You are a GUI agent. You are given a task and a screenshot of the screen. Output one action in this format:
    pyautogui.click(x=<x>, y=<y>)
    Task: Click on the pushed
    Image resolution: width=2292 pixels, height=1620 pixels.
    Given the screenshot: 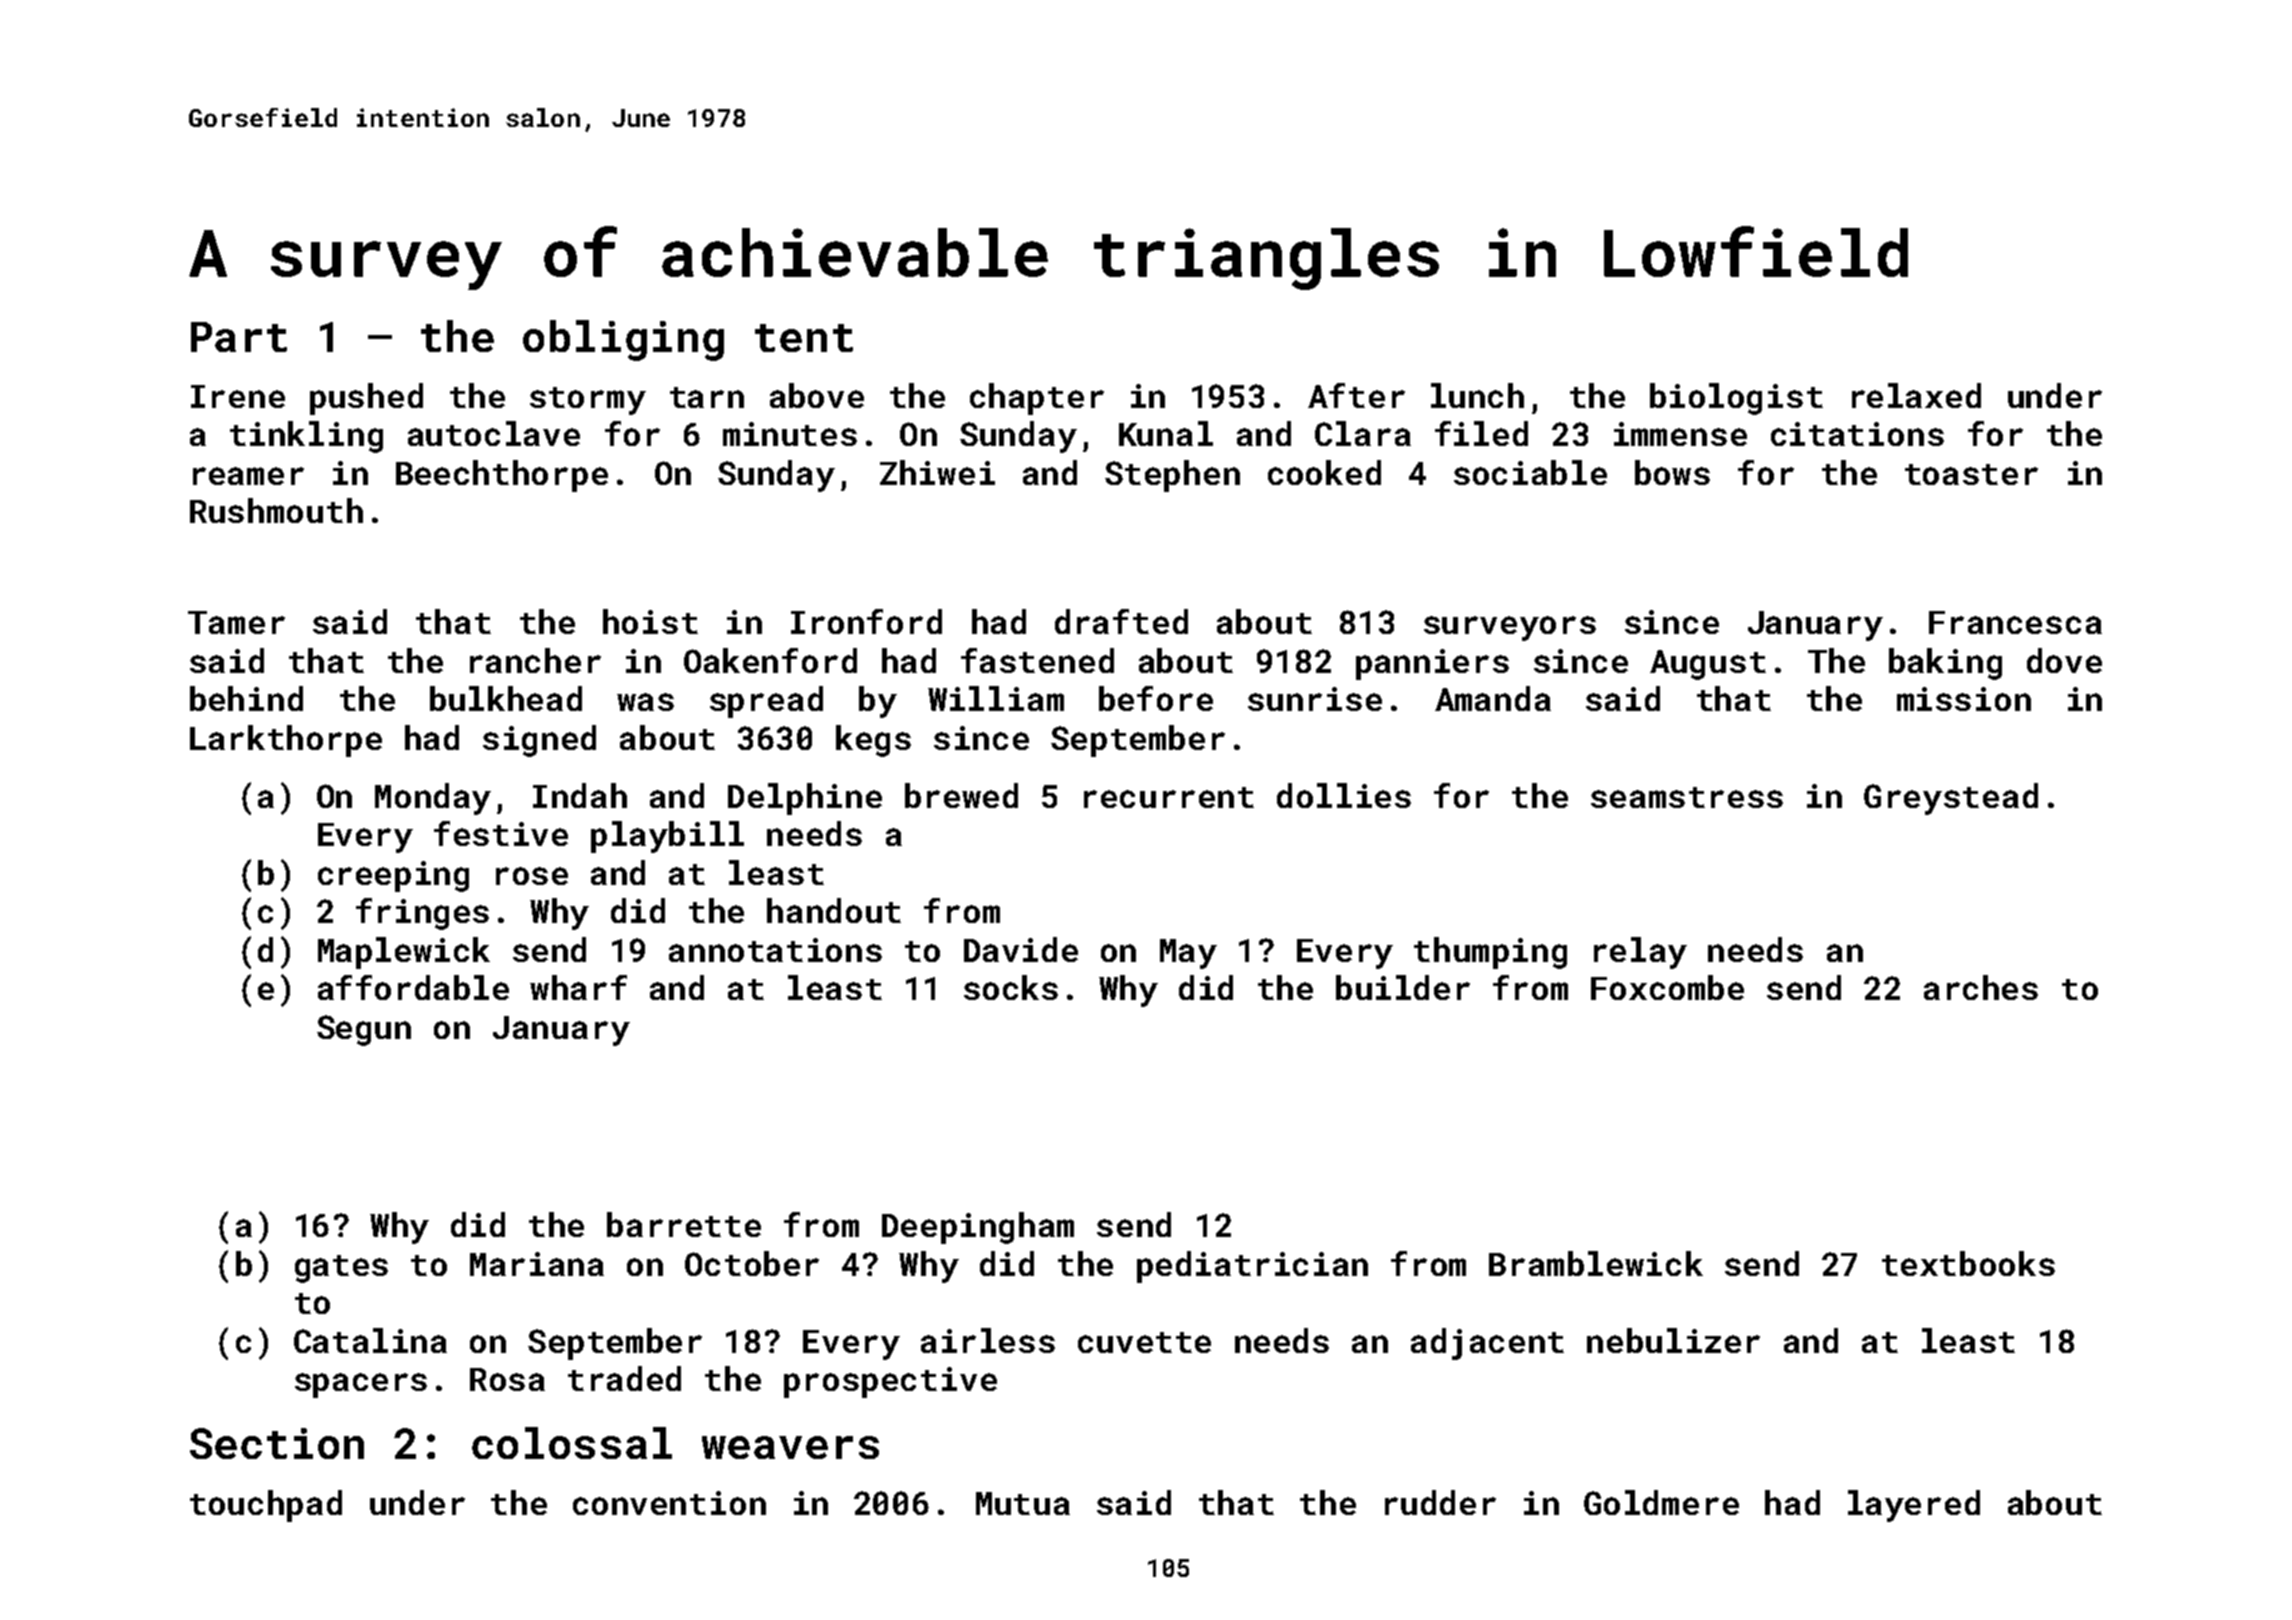 What is the action you would take?
    pyautogui.click(x=366, y=399)
